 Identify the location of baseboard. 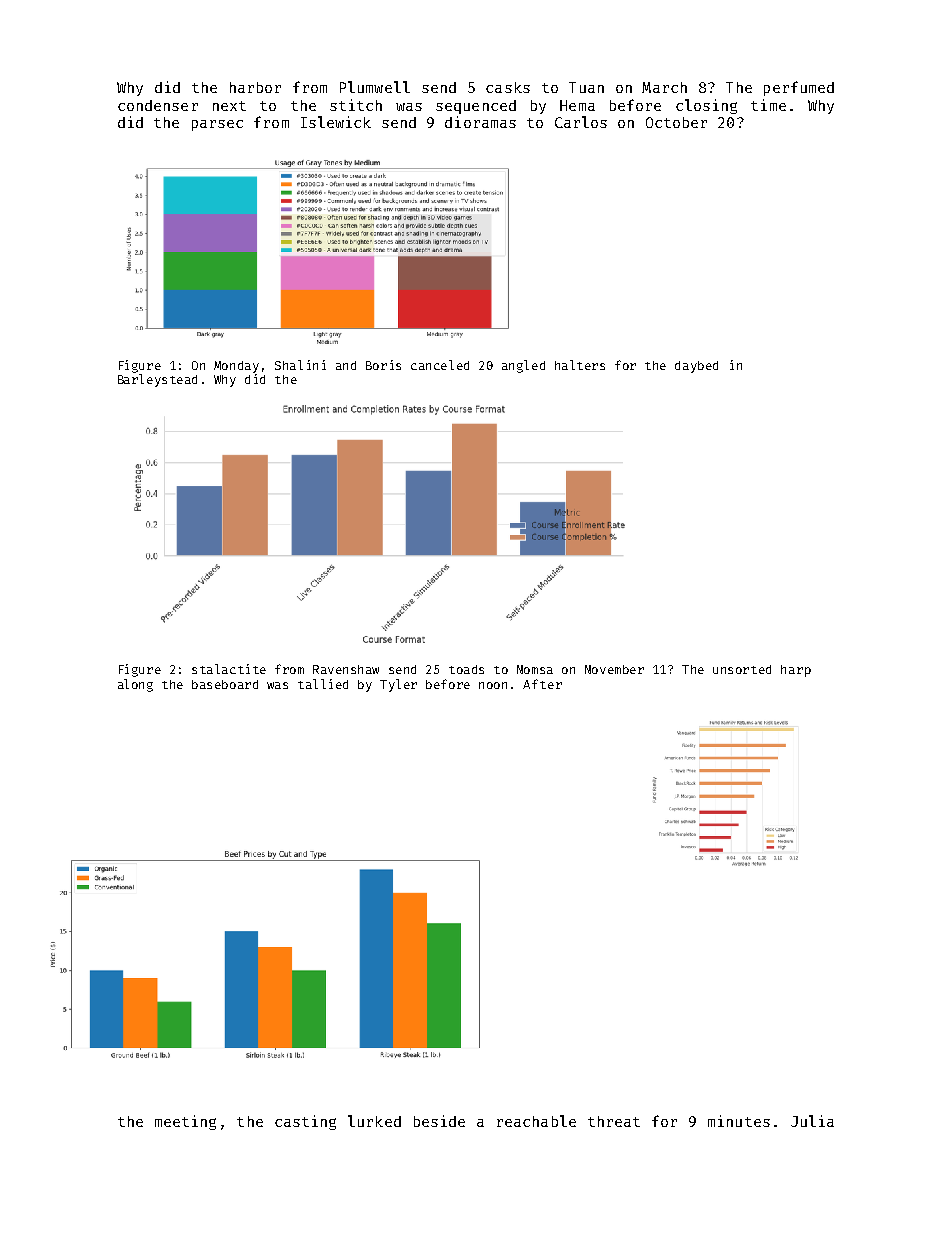
(225, 684).
